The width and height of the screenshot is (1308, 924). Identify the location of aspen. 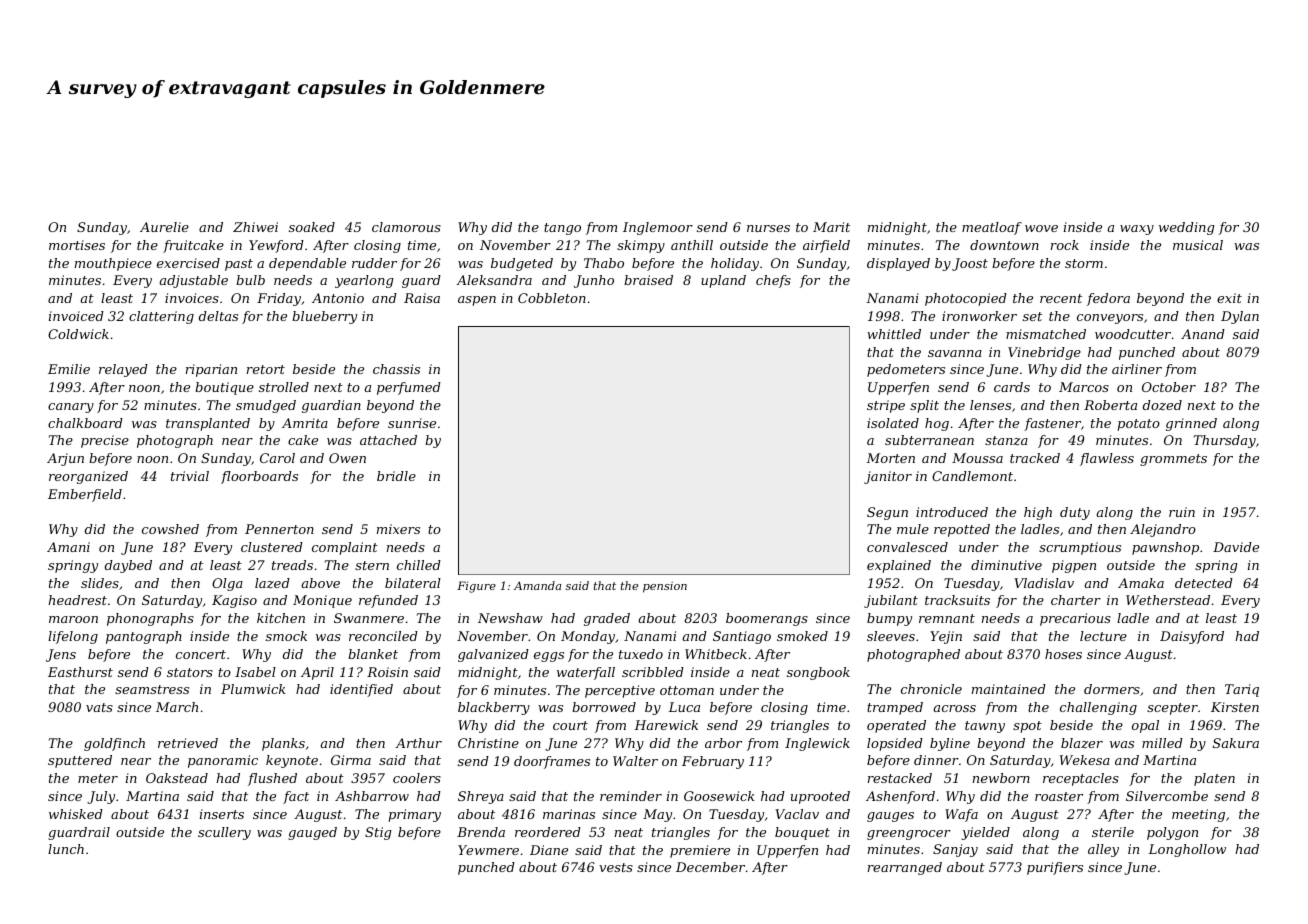
(477, 301).
